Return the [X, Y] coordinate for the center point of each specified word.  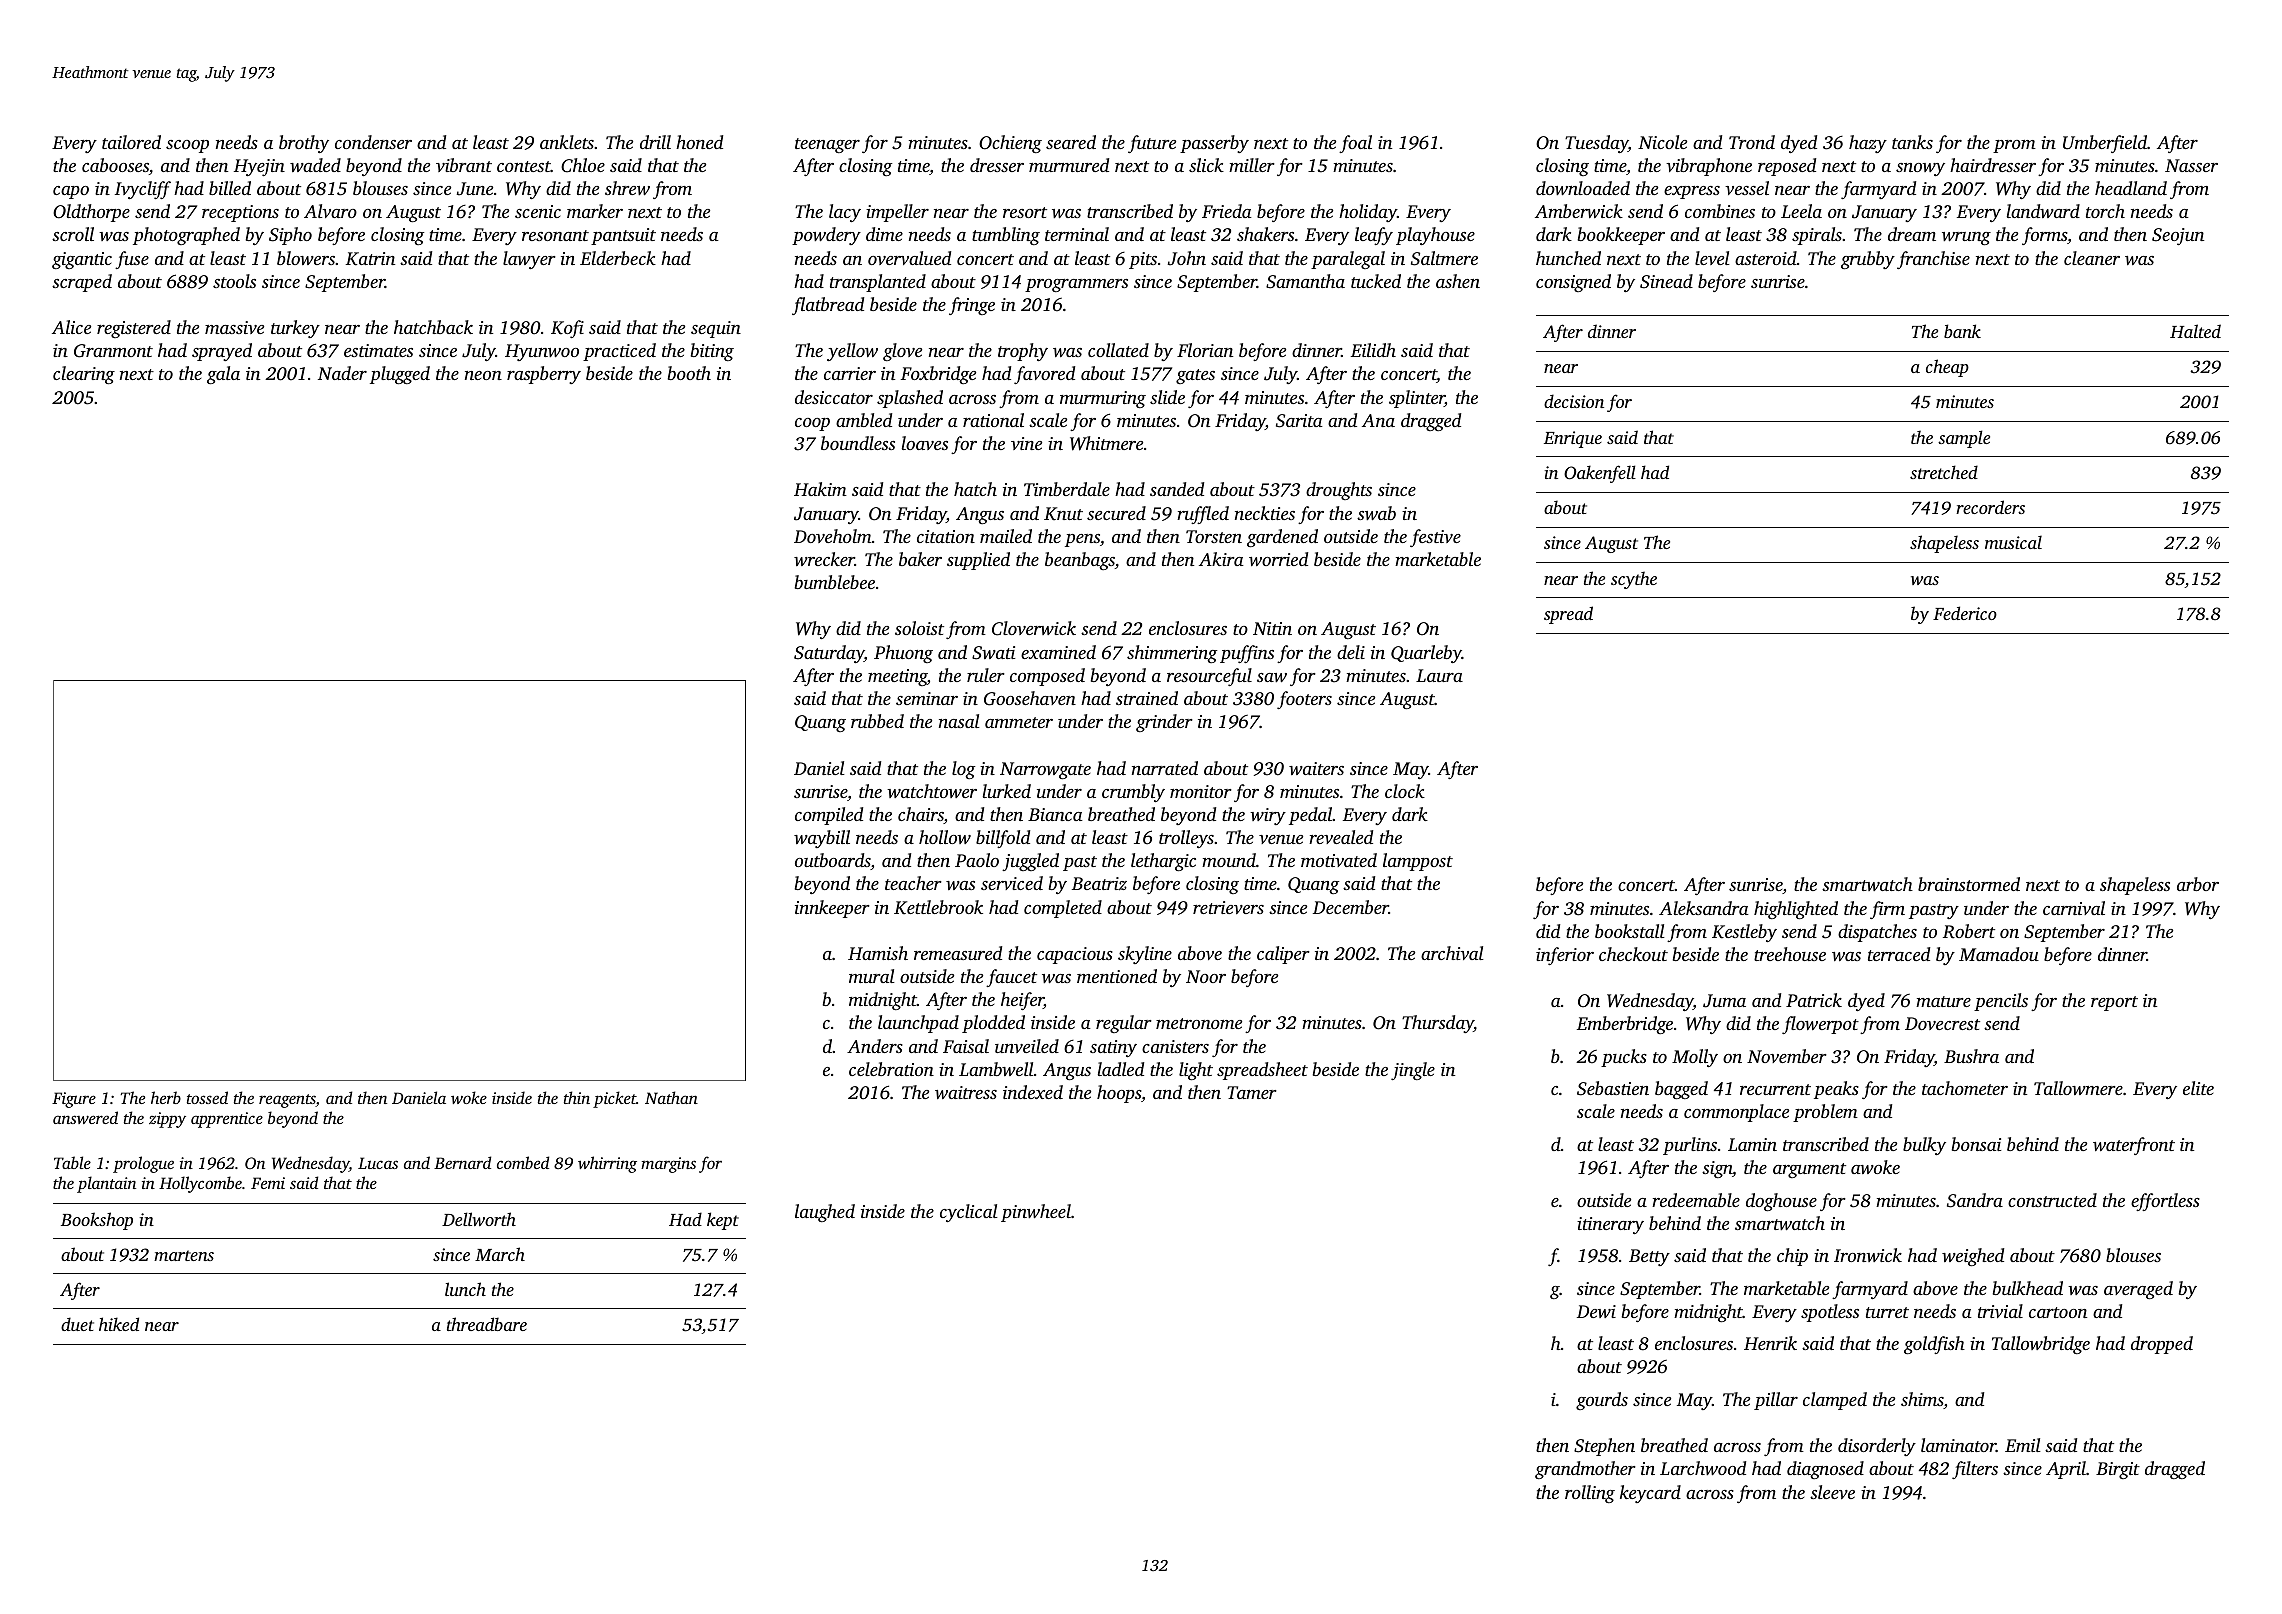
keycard [1650, 1494]
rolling [1590, 1494]
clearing [84, 375]
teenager [827, 145]
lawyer [529, 260]
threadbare [487, 1324]
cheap [1947, 368]
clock [1405, 791]
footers [1304, 700]
